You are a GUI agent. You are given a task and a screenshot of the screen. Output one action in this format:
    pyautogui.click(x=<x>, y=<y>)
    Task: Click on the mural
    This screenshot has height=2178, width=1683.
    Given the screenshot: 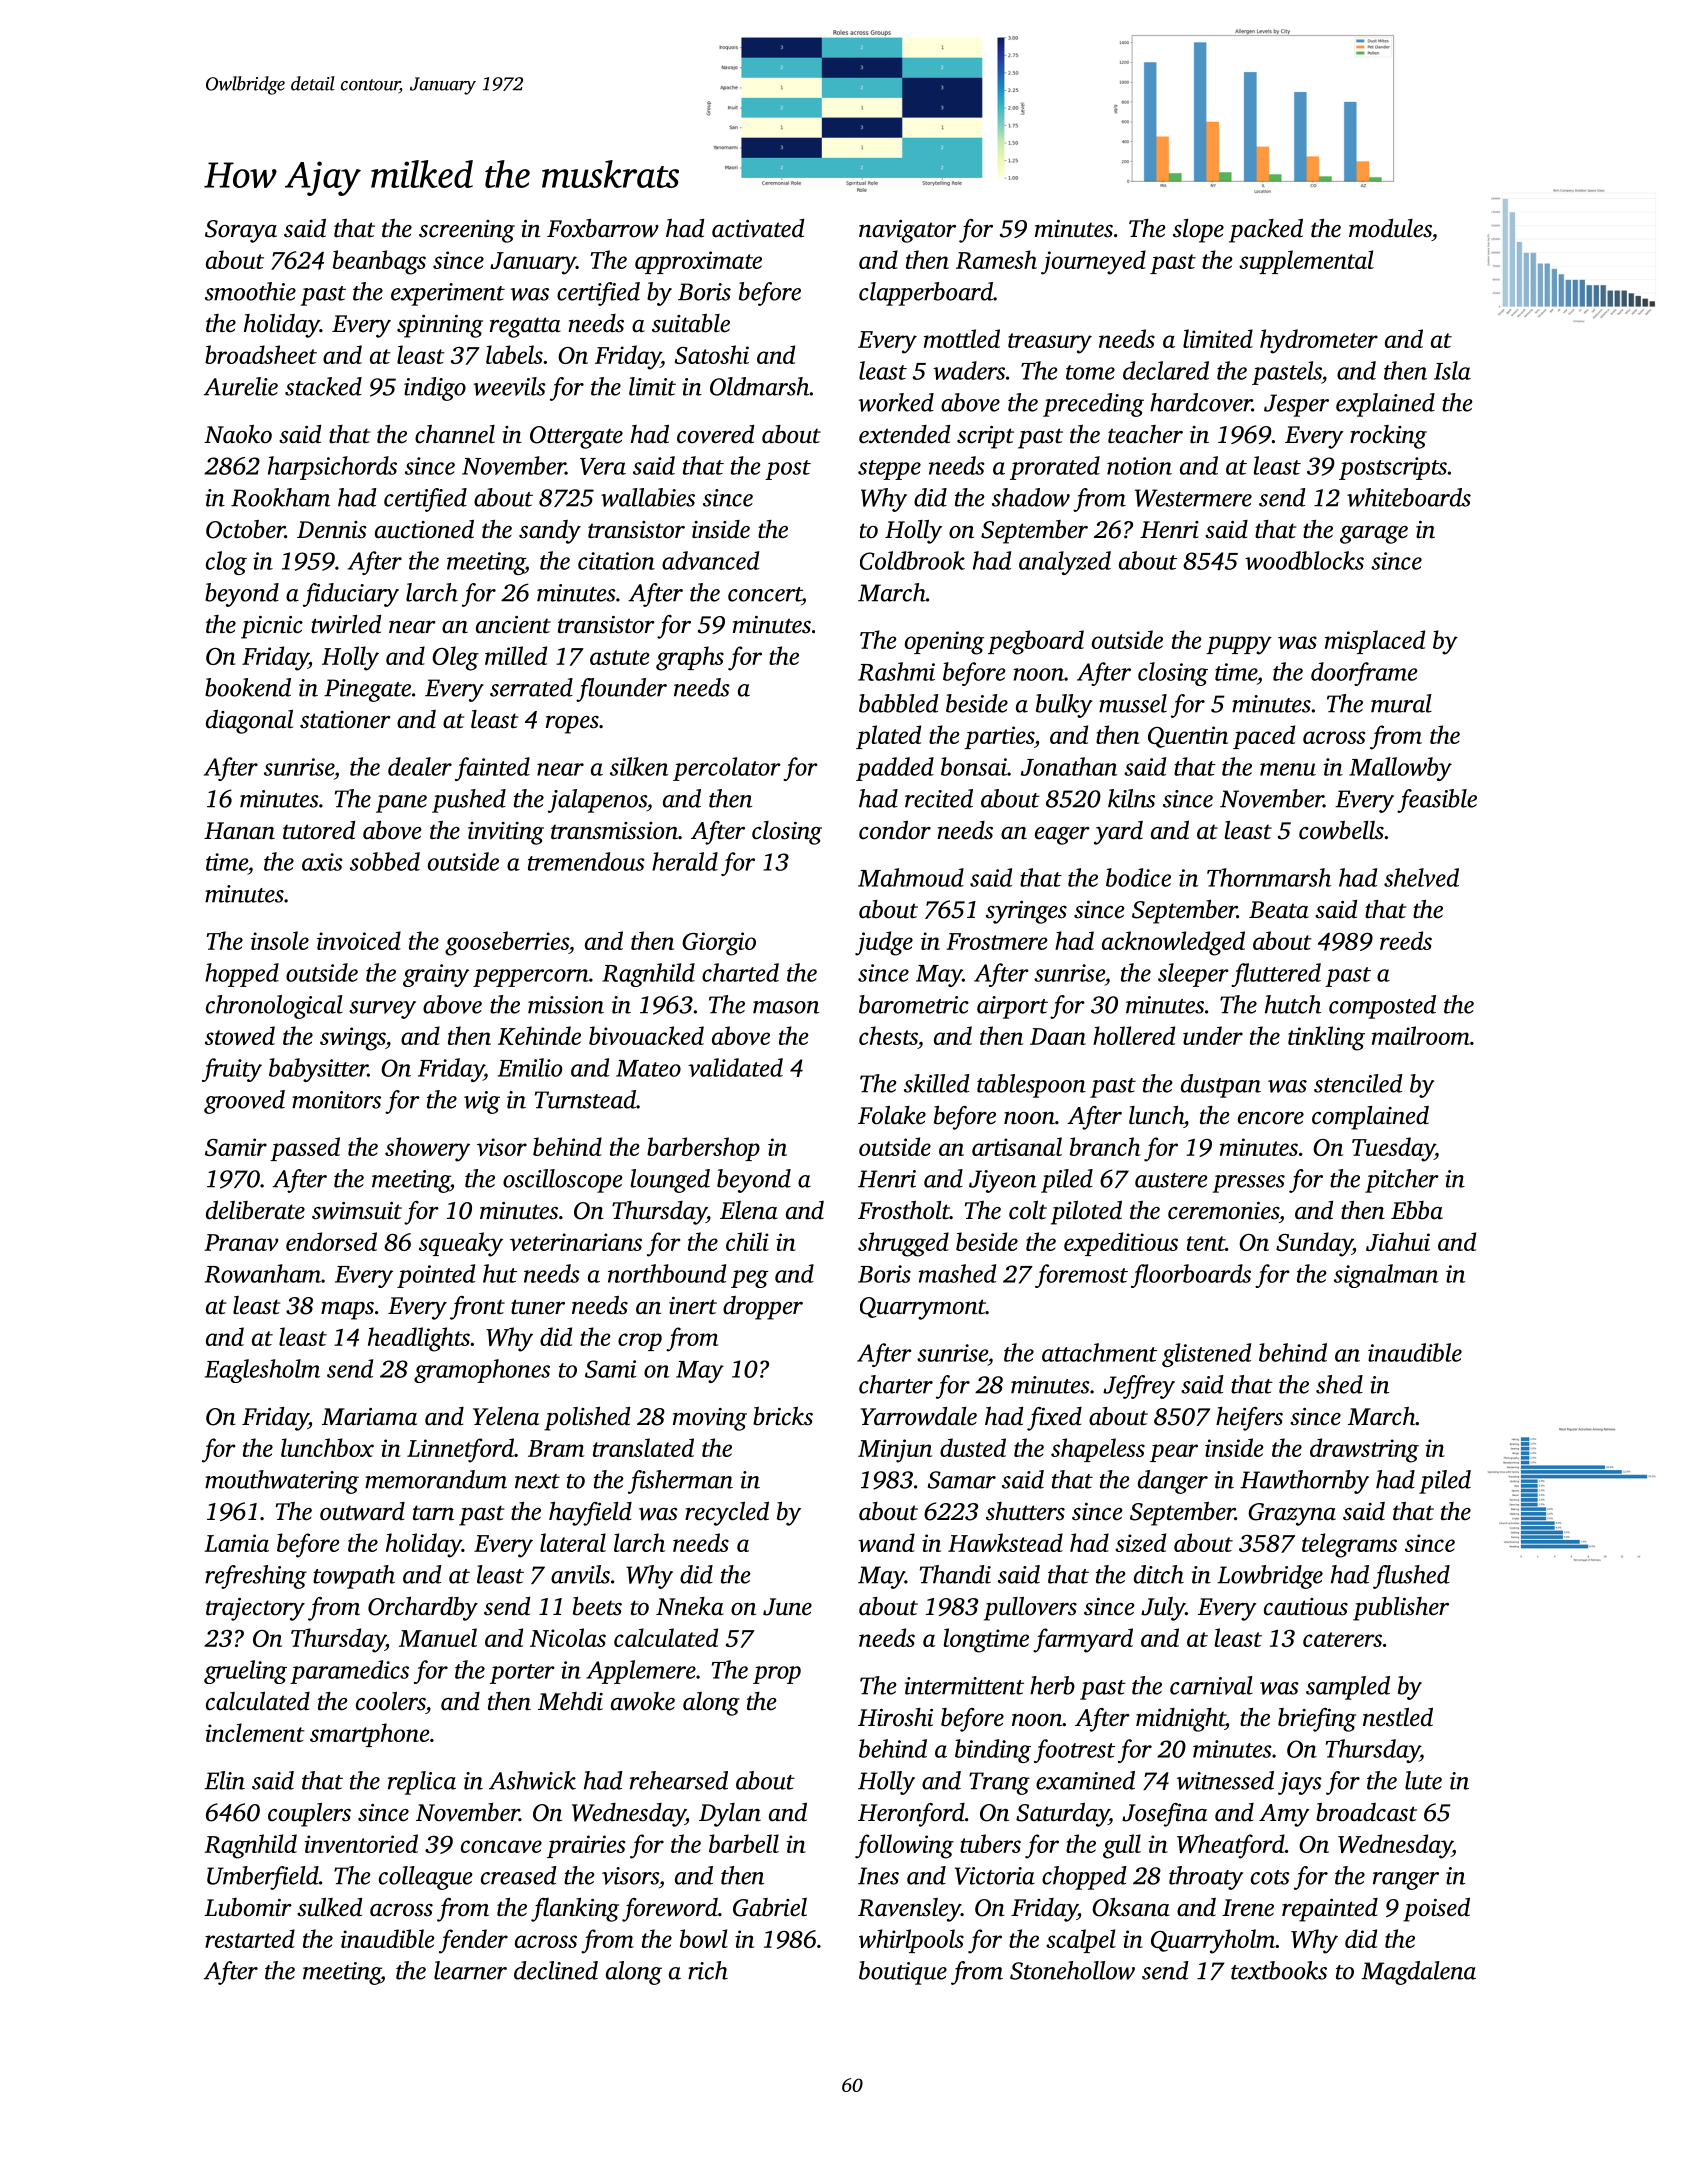 What is the action you would take?
    pyautogui.click(x=1401, y=703)
